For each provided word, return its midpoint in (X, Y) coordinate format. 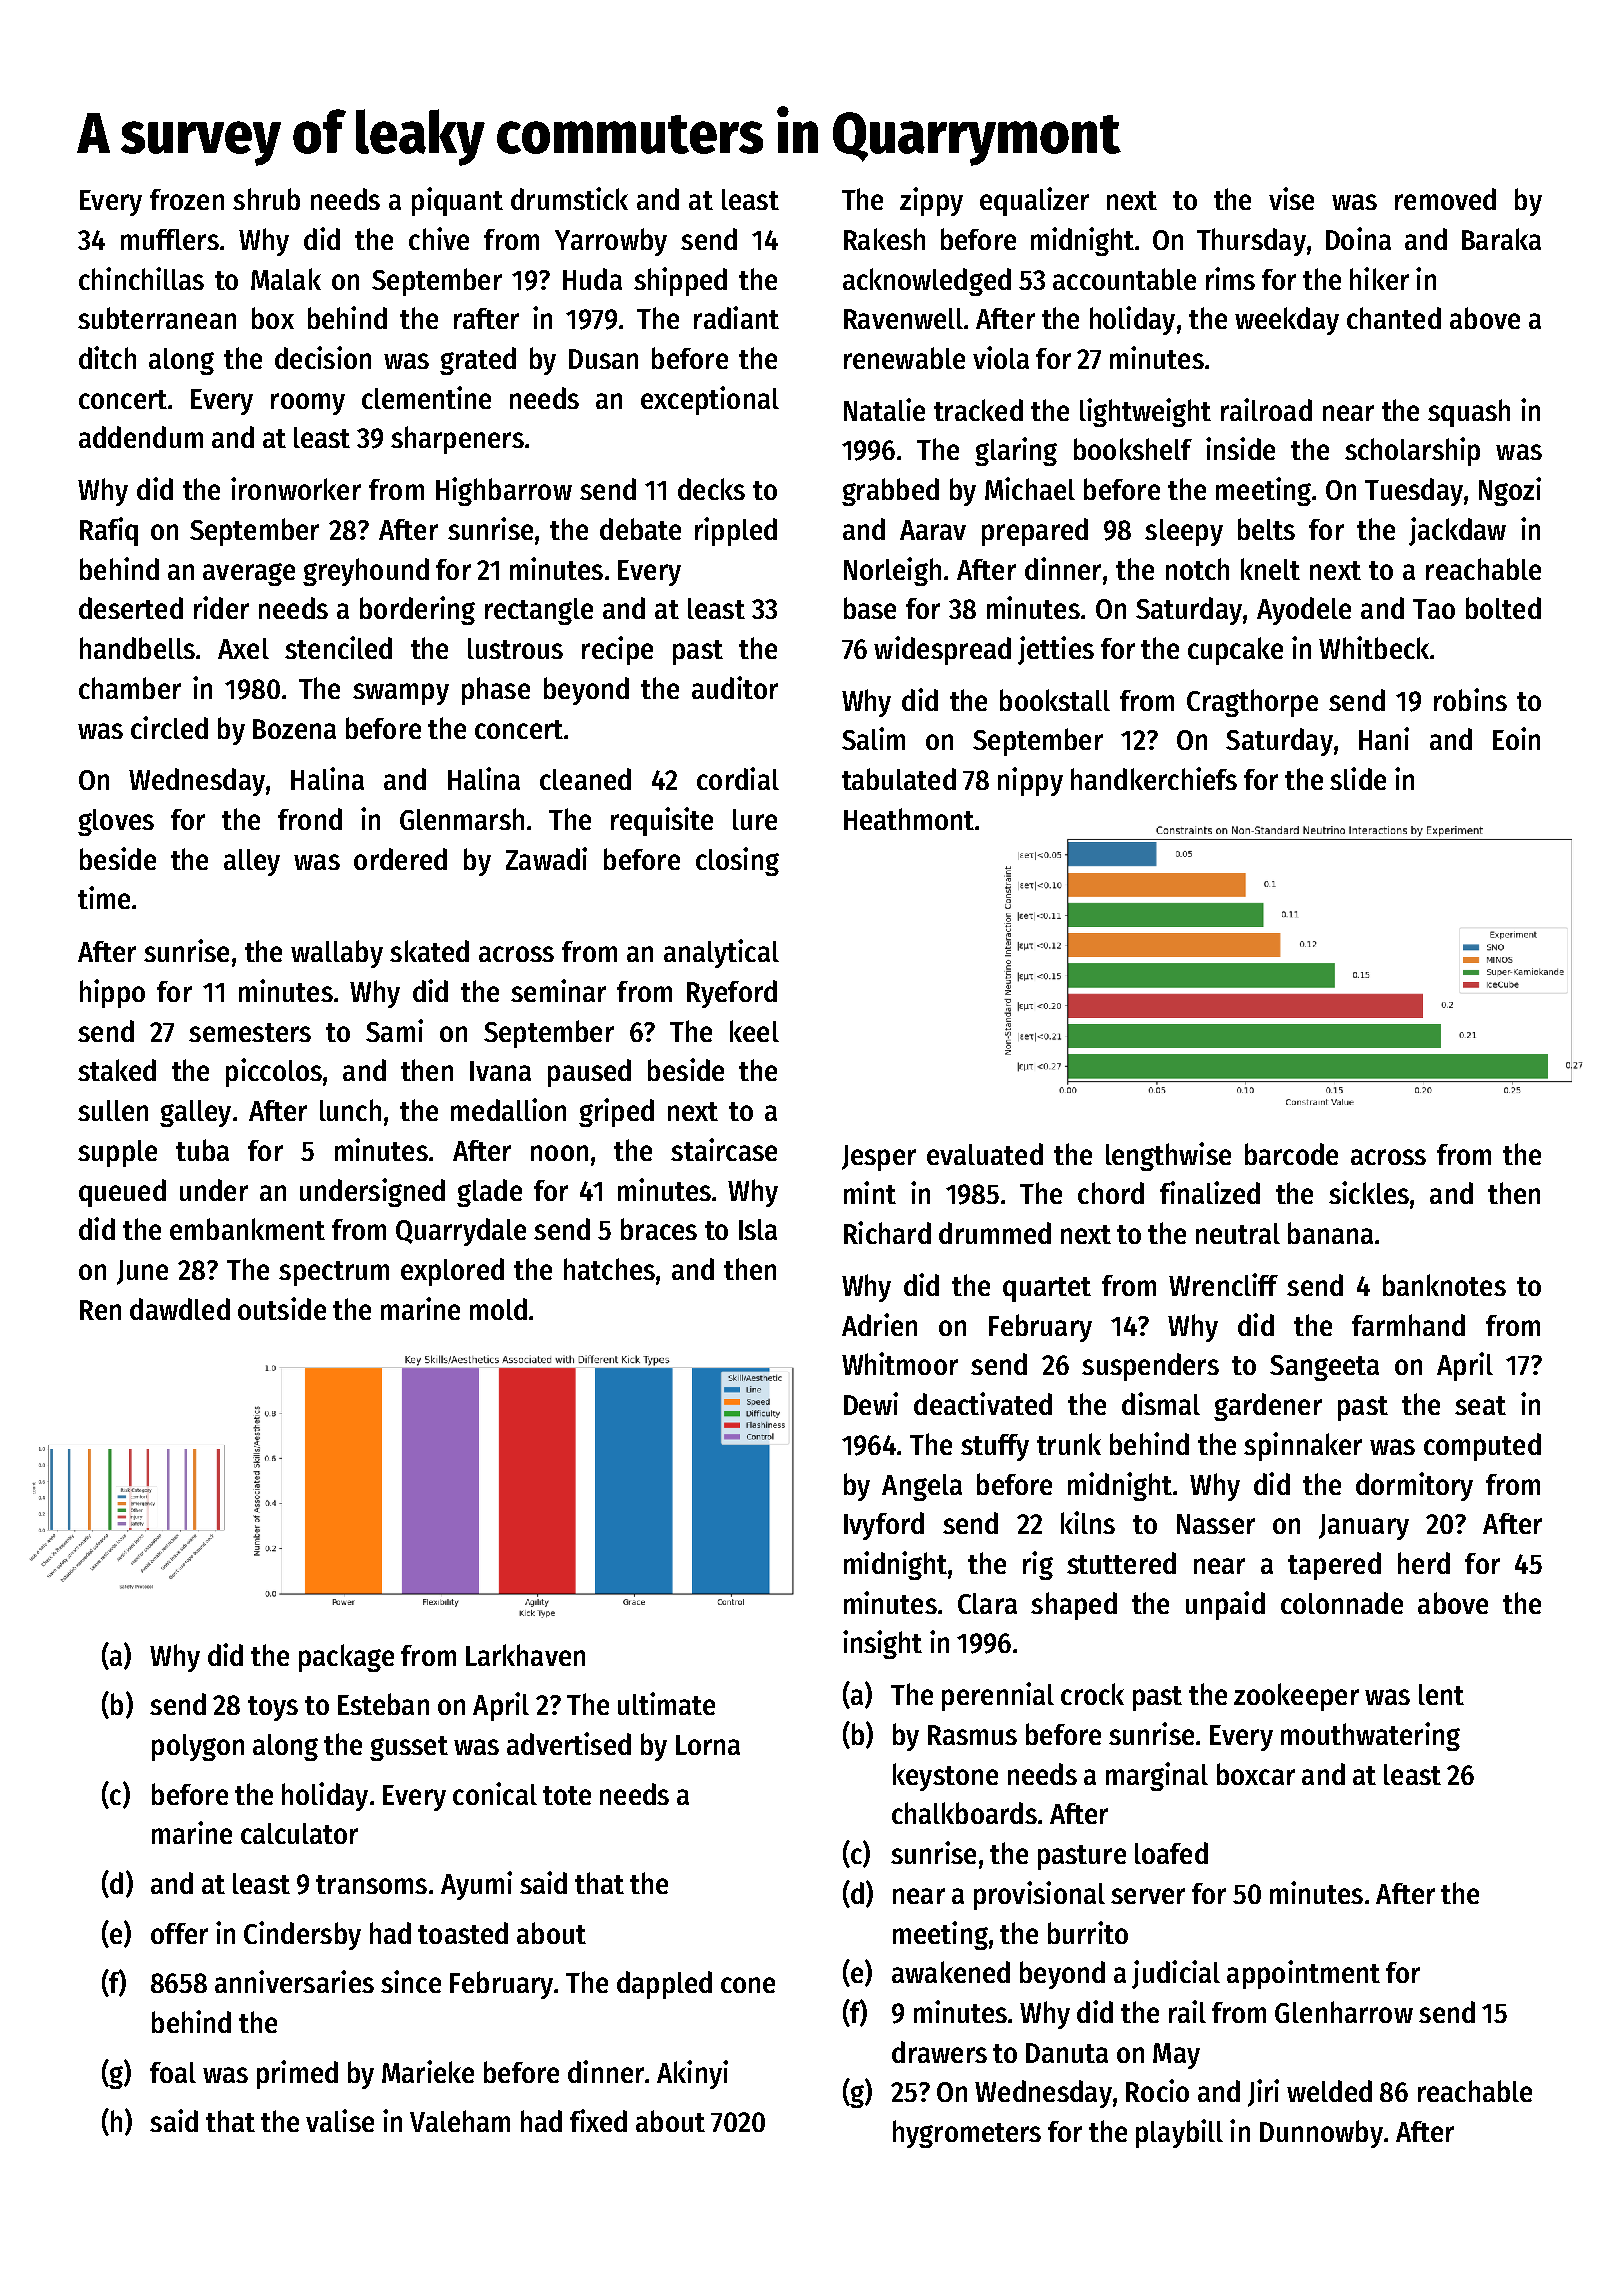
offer (179, 1933)
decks (711, 489)
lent (1441, 1694)
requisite (662, 821)
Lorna (708, 1745)
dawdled (180, 1309)
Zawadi (546, 858)
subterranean (157, 318)
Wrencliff (1223, 1284)
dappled (664, 1985)
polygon (198, 1747)
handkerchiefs (1154, 778)
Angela (922, 1487)
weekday (1287, 321)
